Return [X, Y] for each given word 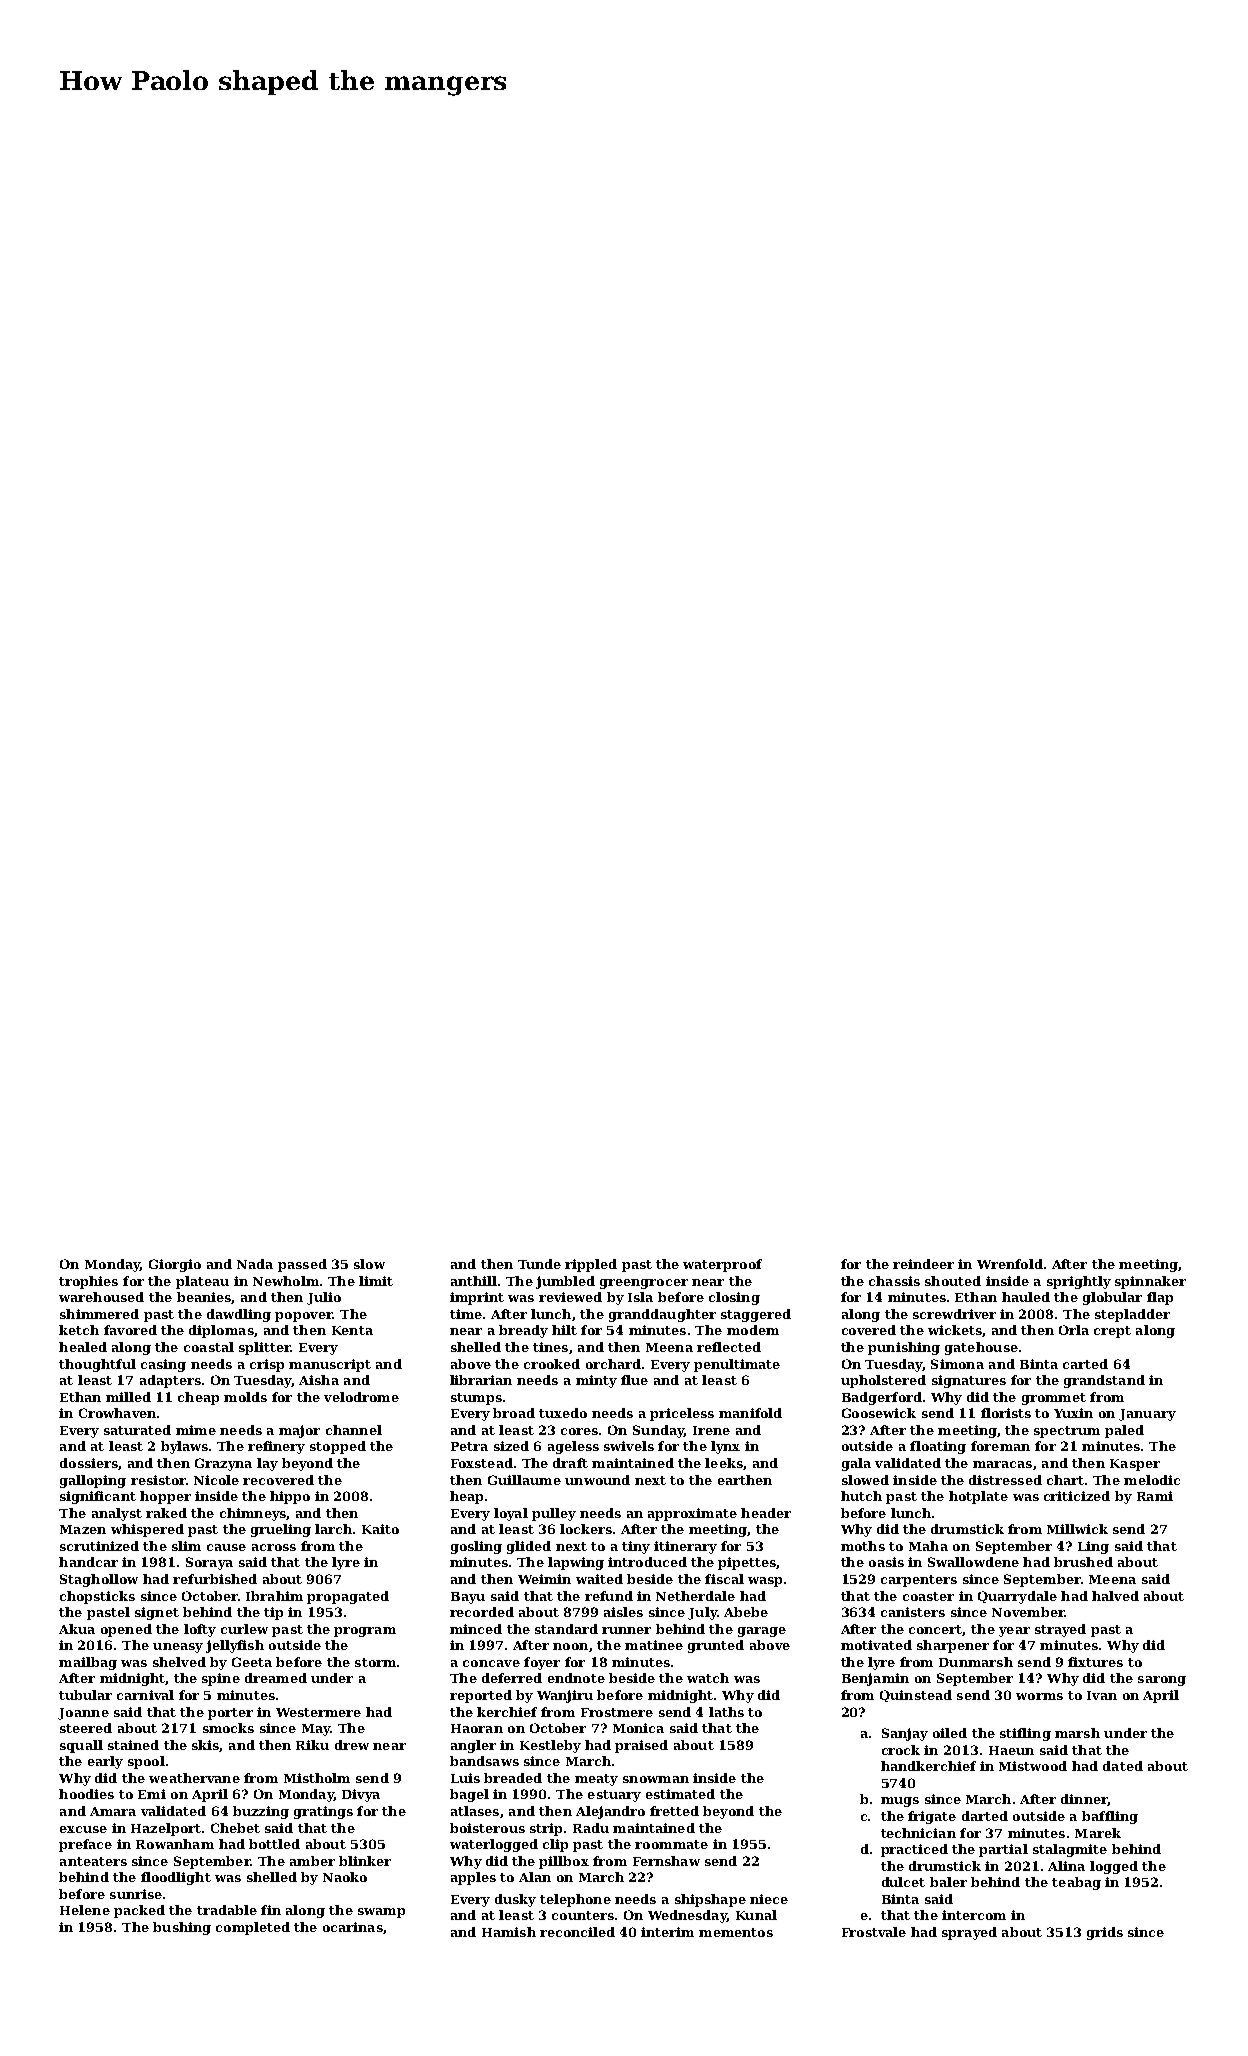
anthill [474, 1281]
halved [1115, 1596]
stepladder [1132, 1315]
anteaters [93, 1861]
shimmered [99, 1314]
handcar [88, 1562]
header [766, 1513]
